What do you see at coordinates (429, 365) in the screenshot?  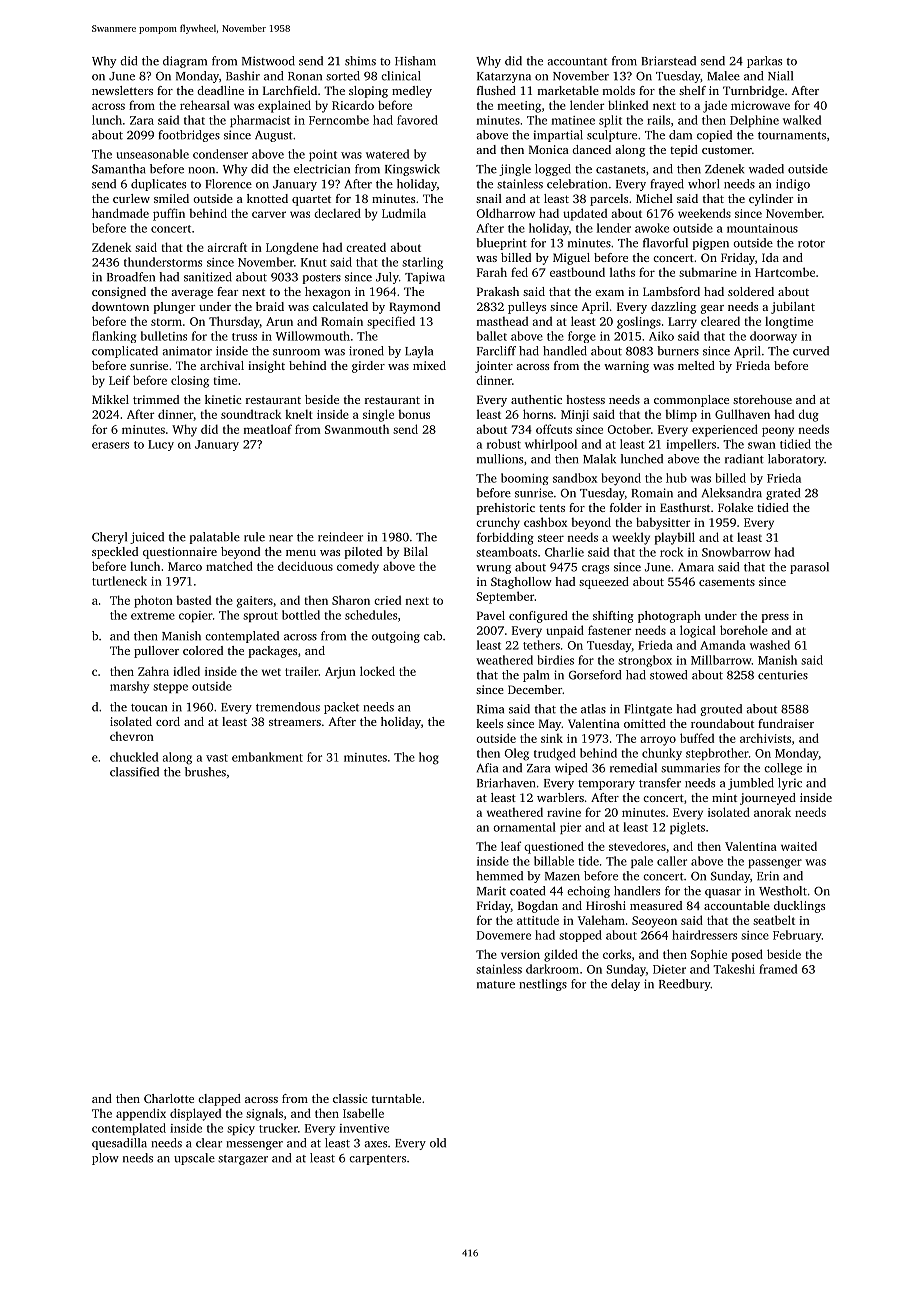 I see `mixed` at bounding box center [429, 365].
